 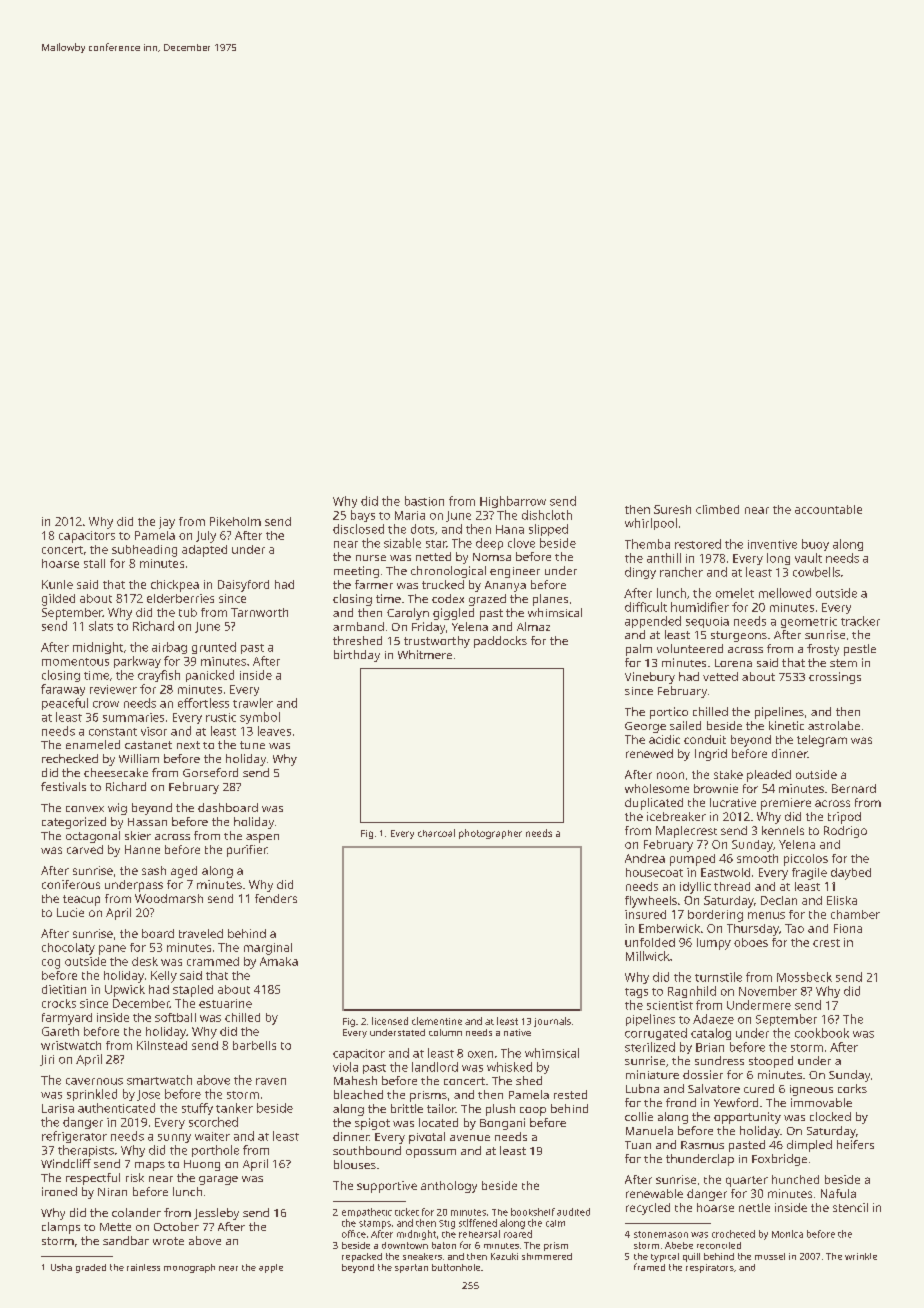 What do you see at coordinates (651, 902) in the image?
I see `flywheels` at bounding box center [651, 902].
